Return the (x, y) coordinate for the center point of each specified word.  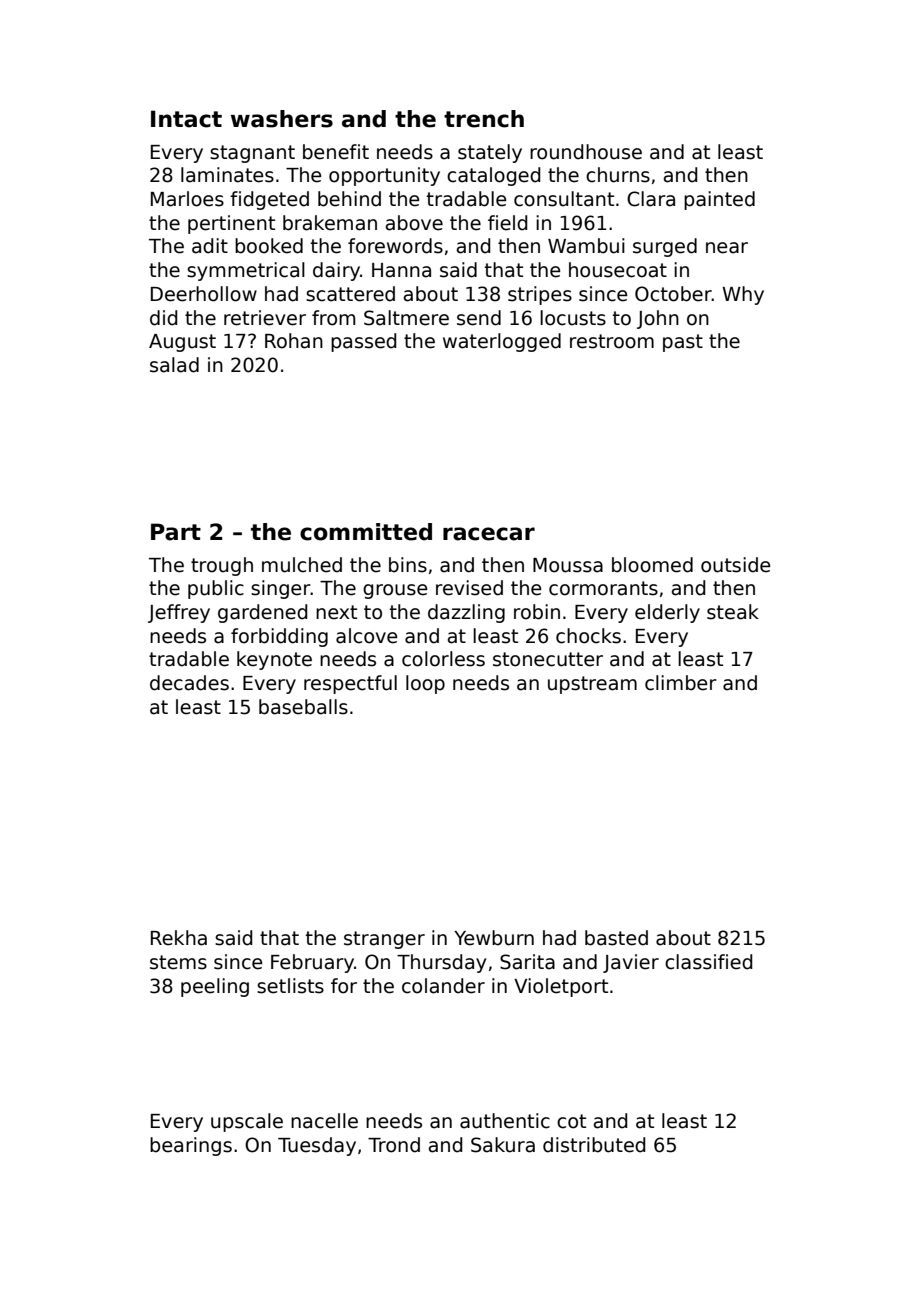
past (683, 343)
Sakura (503, 1145)
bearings (191, 1146)
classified (708, 962)
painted (719, 200)
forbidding (279, 637)
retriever (265, 318)
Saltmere (406, 318)
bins (408, 565)
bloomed (652, 565)
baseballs (303, 707)
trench (484, 119)
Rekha (179, 938)
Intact (186, 119)
